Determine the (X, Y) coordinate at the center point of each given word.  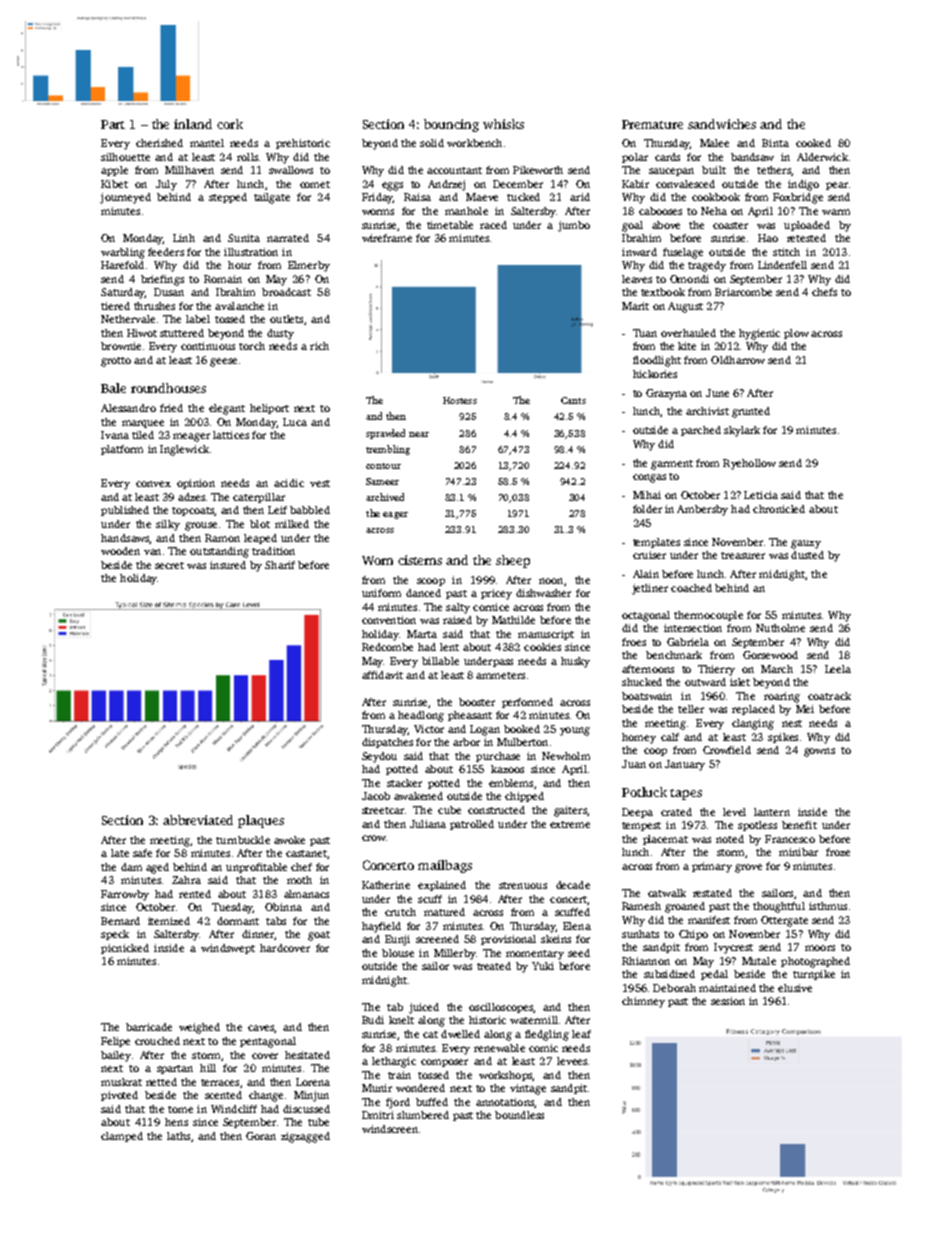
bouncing (451, 125)
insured (228, 565)
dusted (807, 555)
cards (667, 157)
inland (193, 124)
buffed (432, 1102)
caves (261, 1028)
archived (385, 497)
